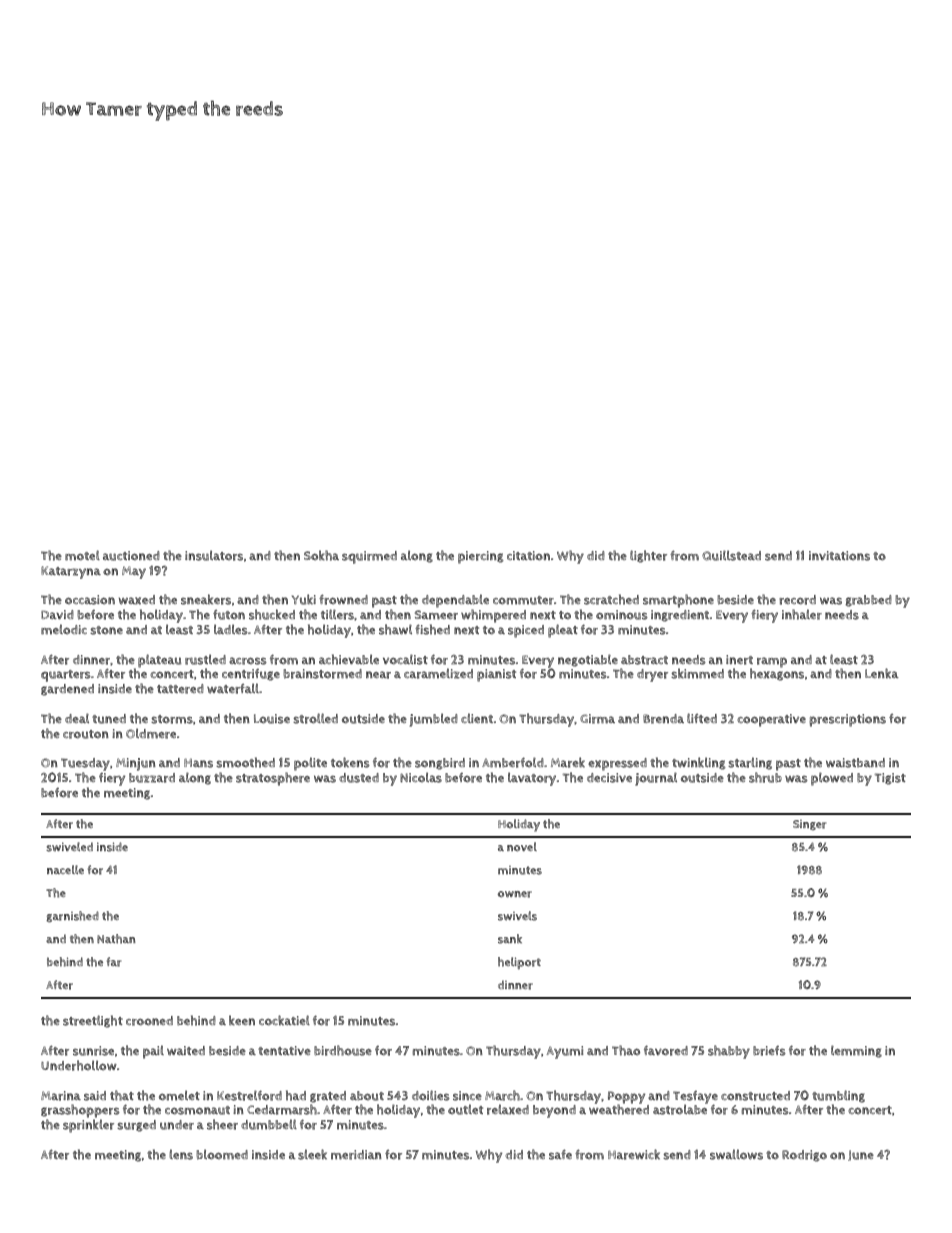  Describe the element at coordinates (369, 557) in the image. I see `squirmed` at that location.
